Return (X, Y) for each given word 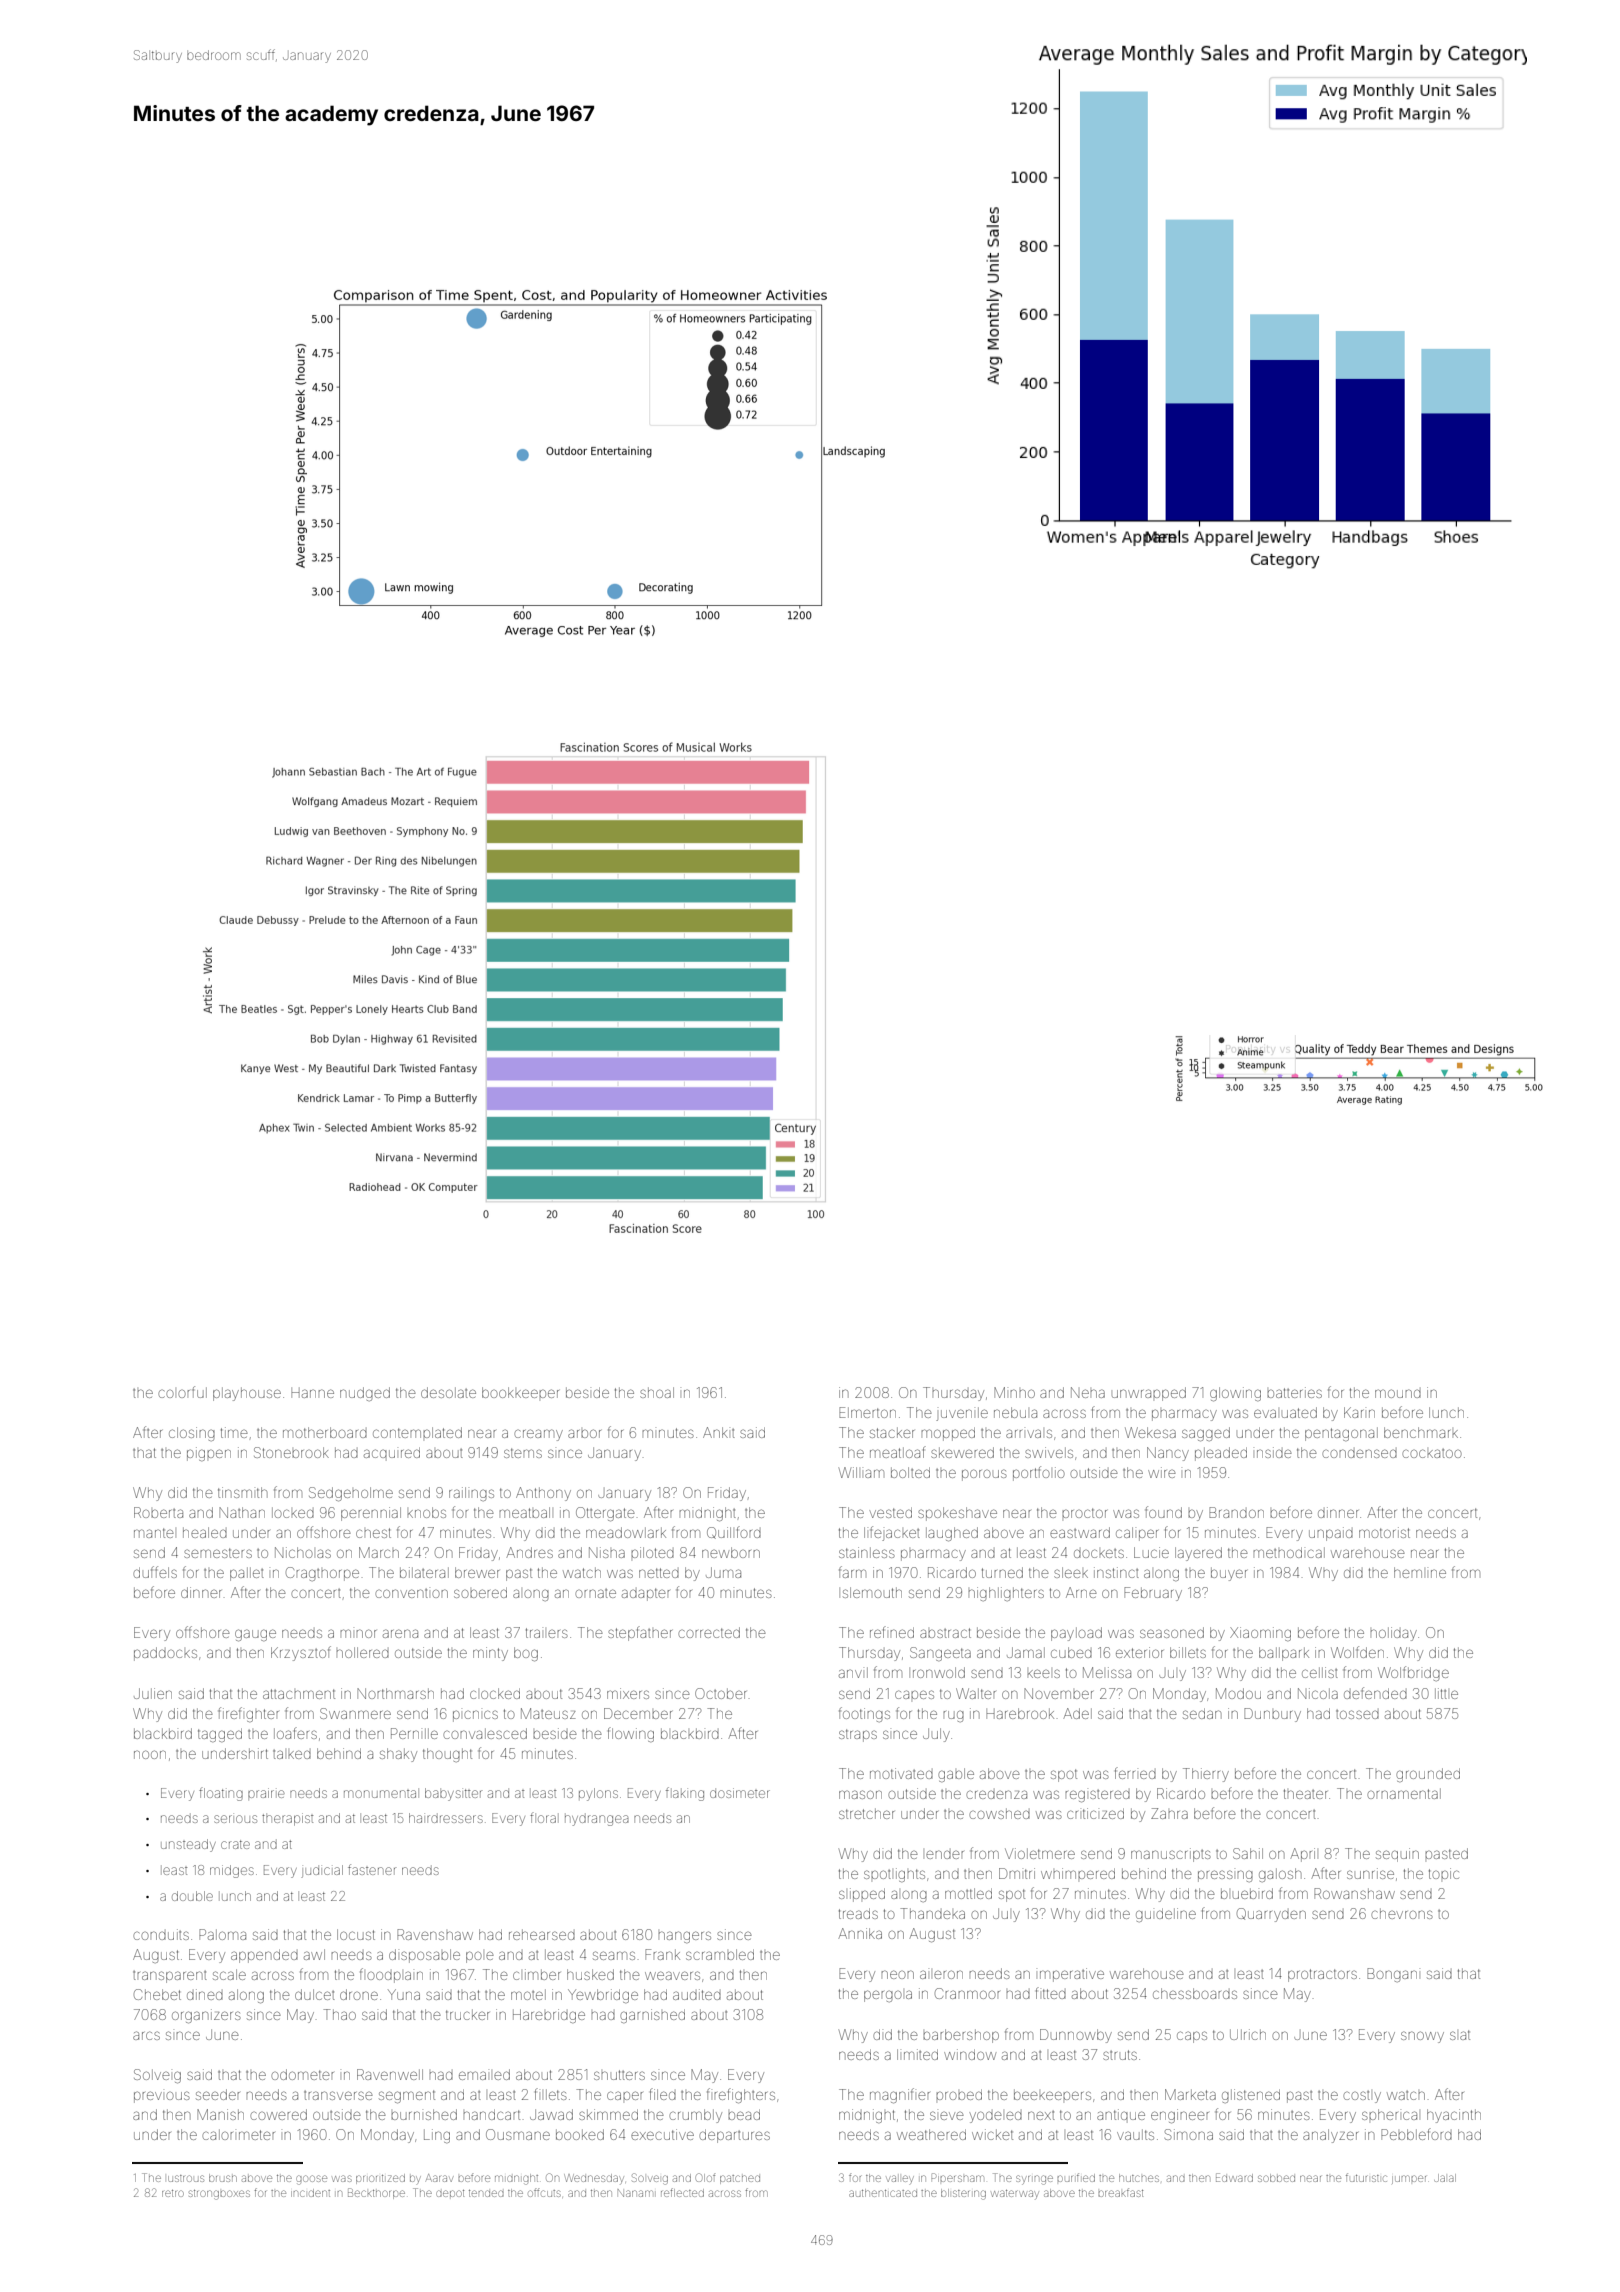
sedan (1202, 1713)
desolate (448, 1392)
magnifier (900, 2095)
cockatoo (1432, 1453)
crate (235, 1844)
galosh (1280, 1875)
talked (292, 1754)
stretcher (866, 1813)
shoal (657, 1392)
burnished (424, 2114)
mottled (968, 1893)
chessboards (1195, 1993)
